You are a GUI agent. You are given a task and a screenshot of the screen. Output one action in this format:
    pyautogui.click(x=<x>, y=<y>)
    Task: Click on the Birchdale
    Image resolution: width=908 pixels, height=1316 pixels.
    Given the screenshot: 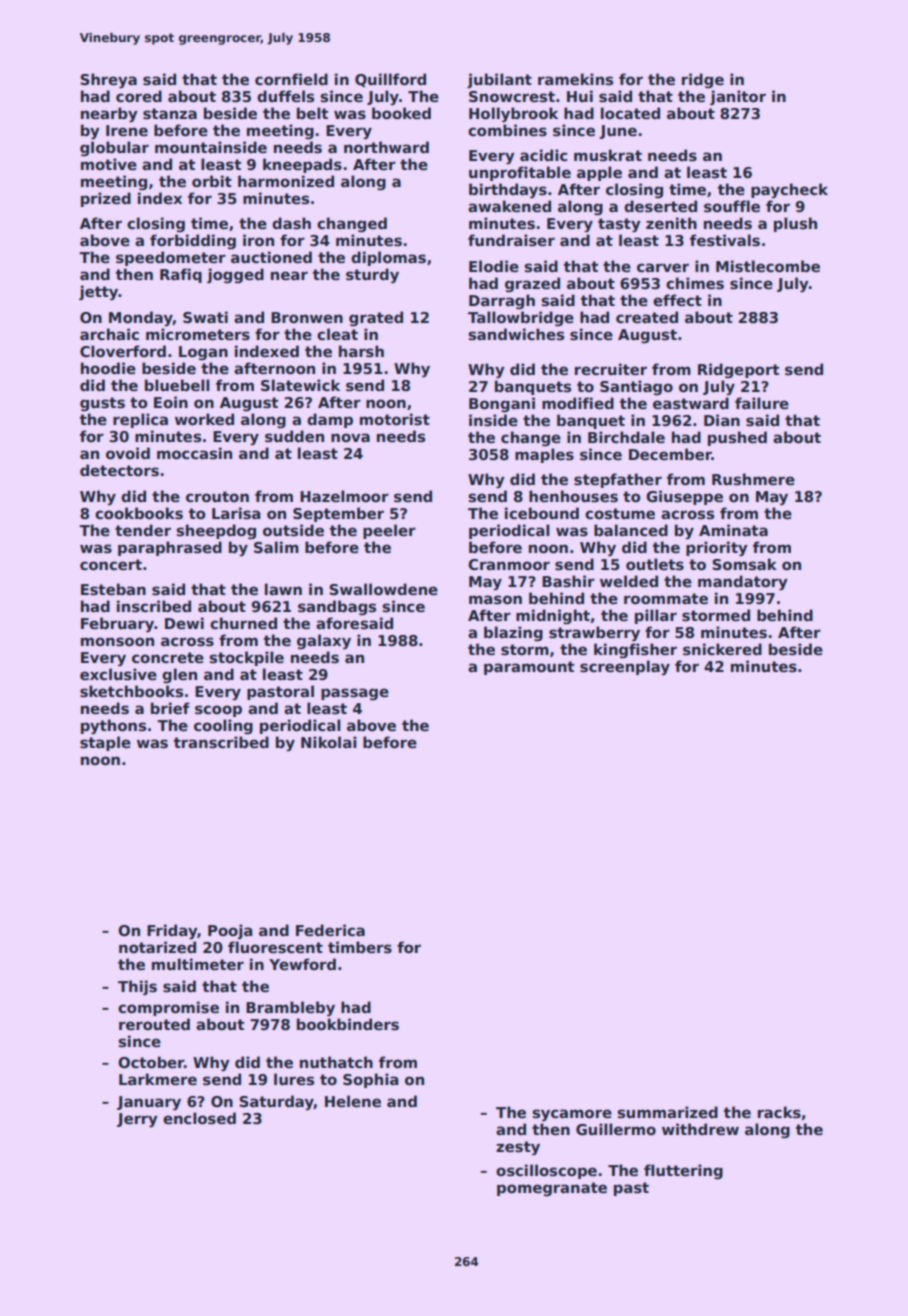 What is the action you would take?
    pyautogui.click(x=626, y=437)
